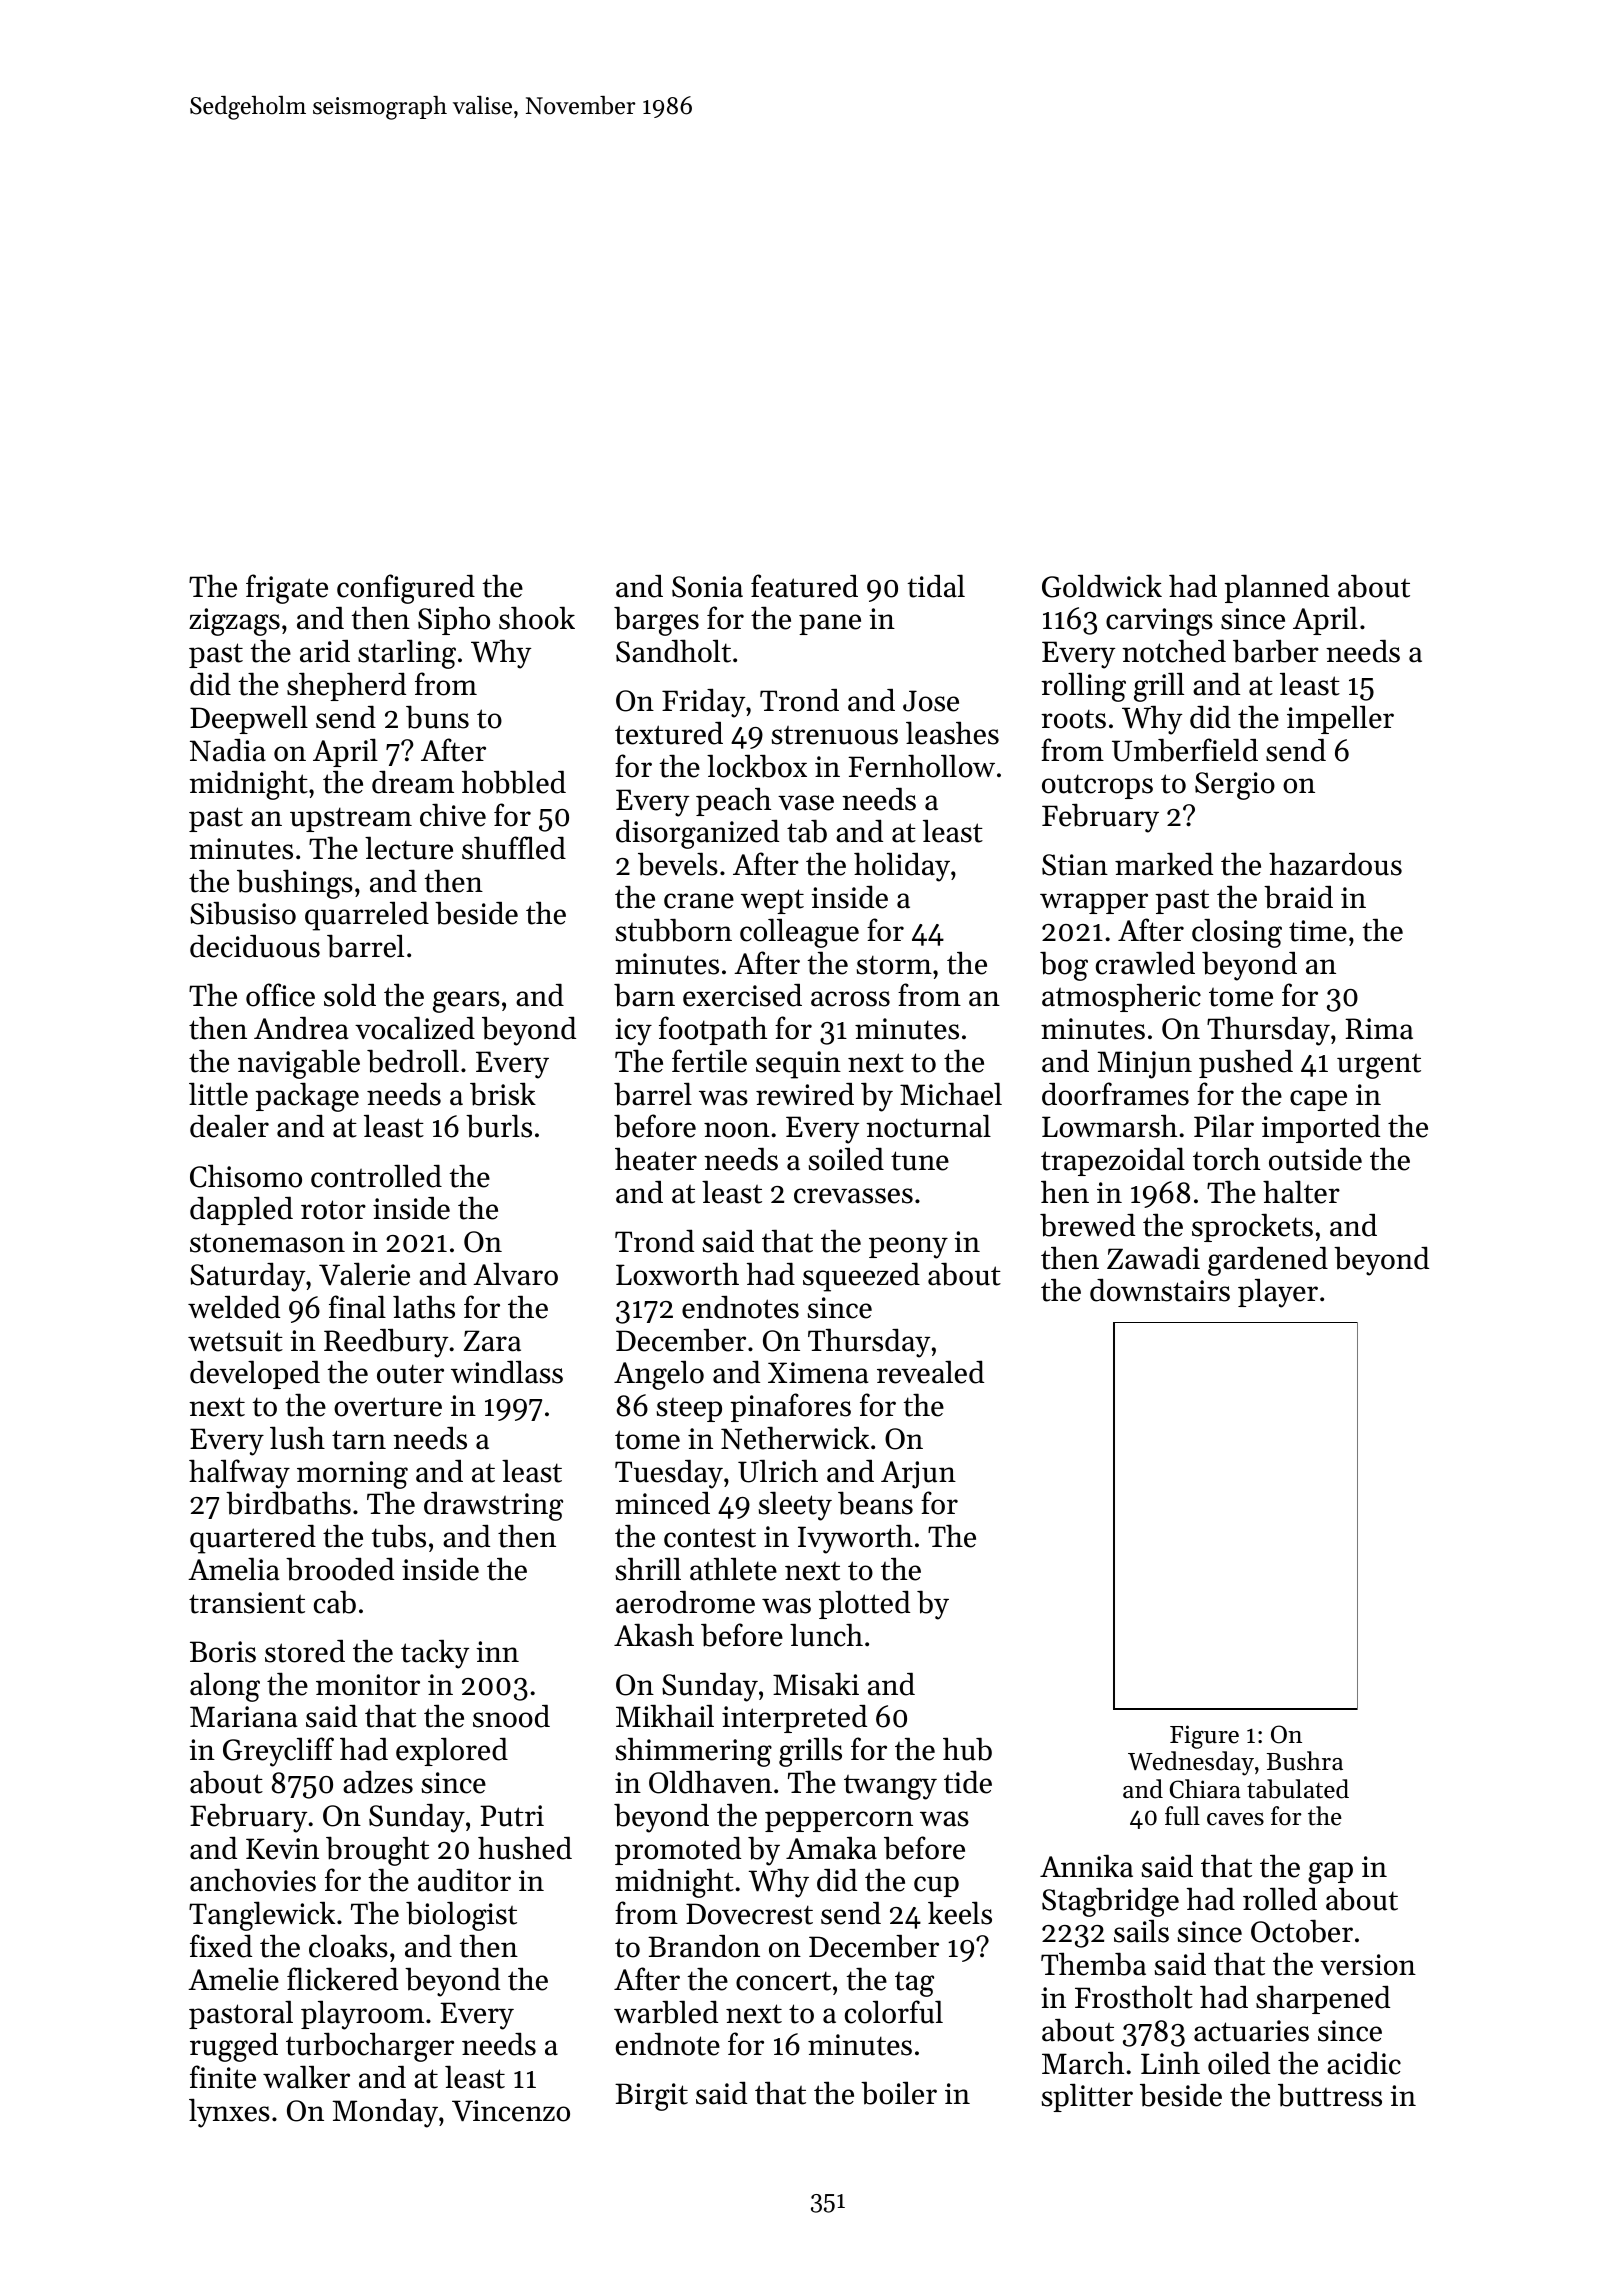  I want to click on pushed, so click(1246, 1063).
